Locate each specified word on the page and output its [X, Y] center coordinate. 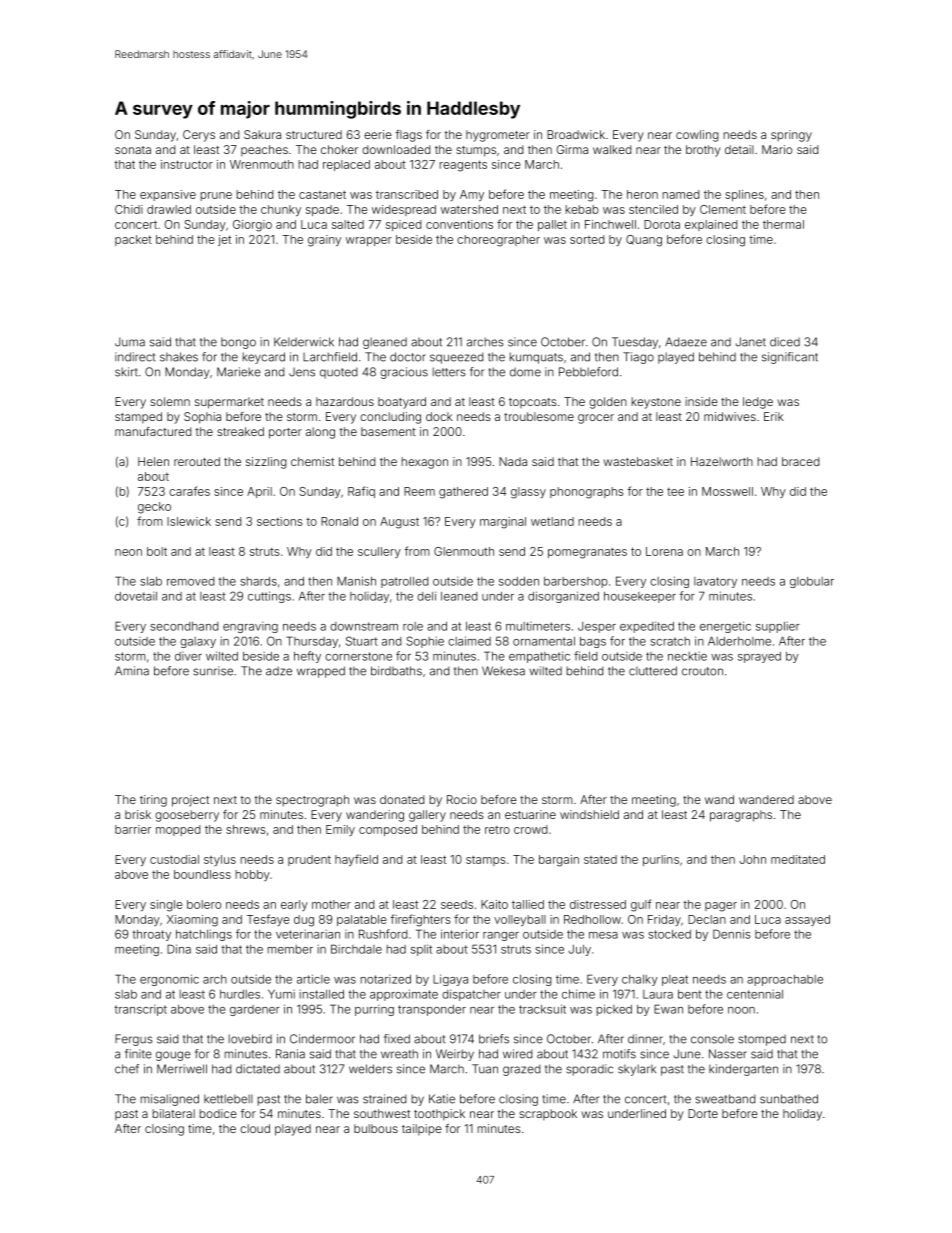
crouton [702, 671]
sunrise [213, 671]
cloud [255, 1128]
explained [711, 225]
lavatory [715, 582]
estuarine [530, 814]
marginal [503, 523]
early [294, 905]
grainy [324, 241]
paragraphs [741, 816]
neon [128, 552]
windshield [589, 814]
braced [800, 461]
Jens [302, 372]
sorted [587, 239]
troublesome [539, 416]
